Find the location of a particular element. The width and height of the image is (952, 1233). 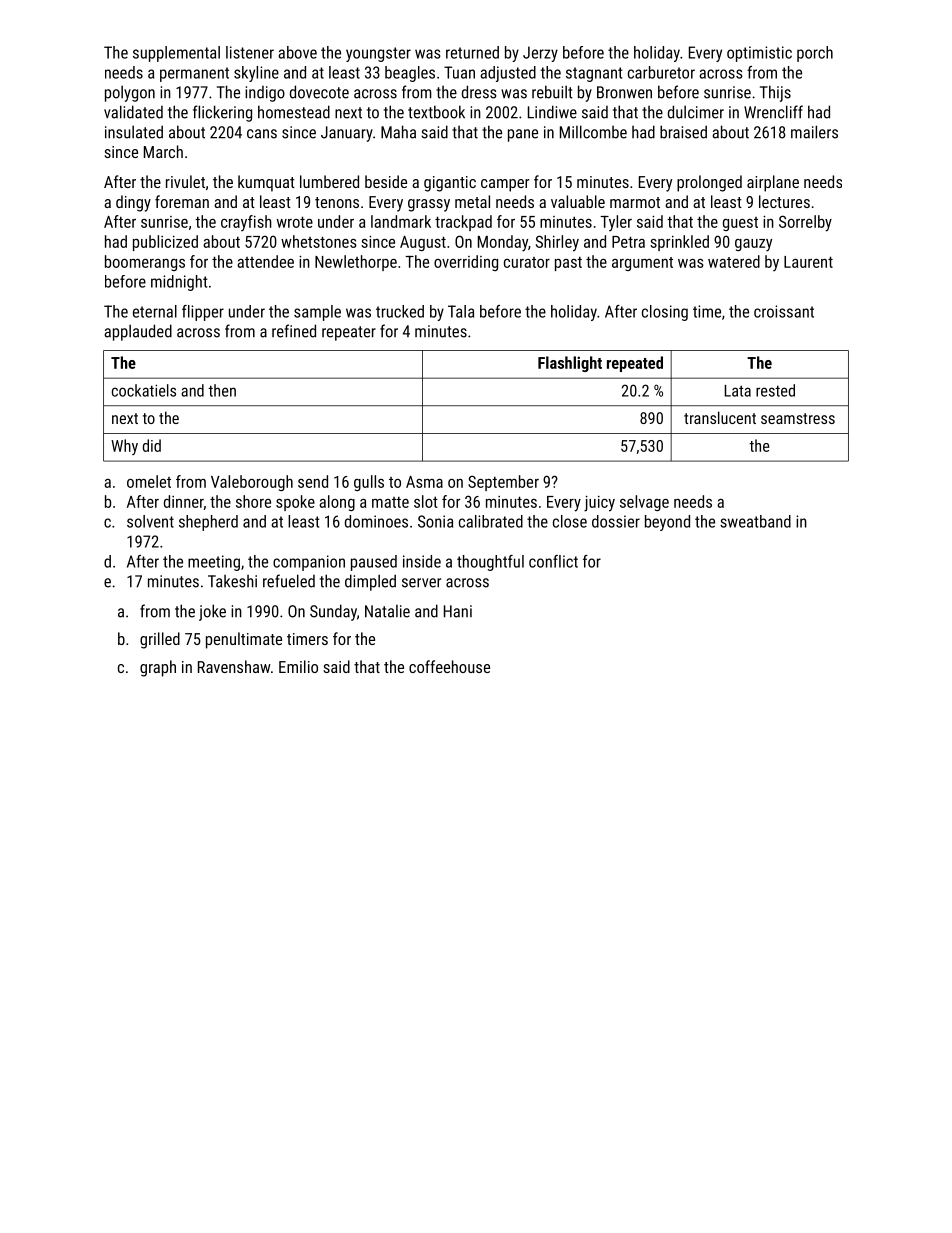

Wrencliff is located at coordinates (773, 112).
